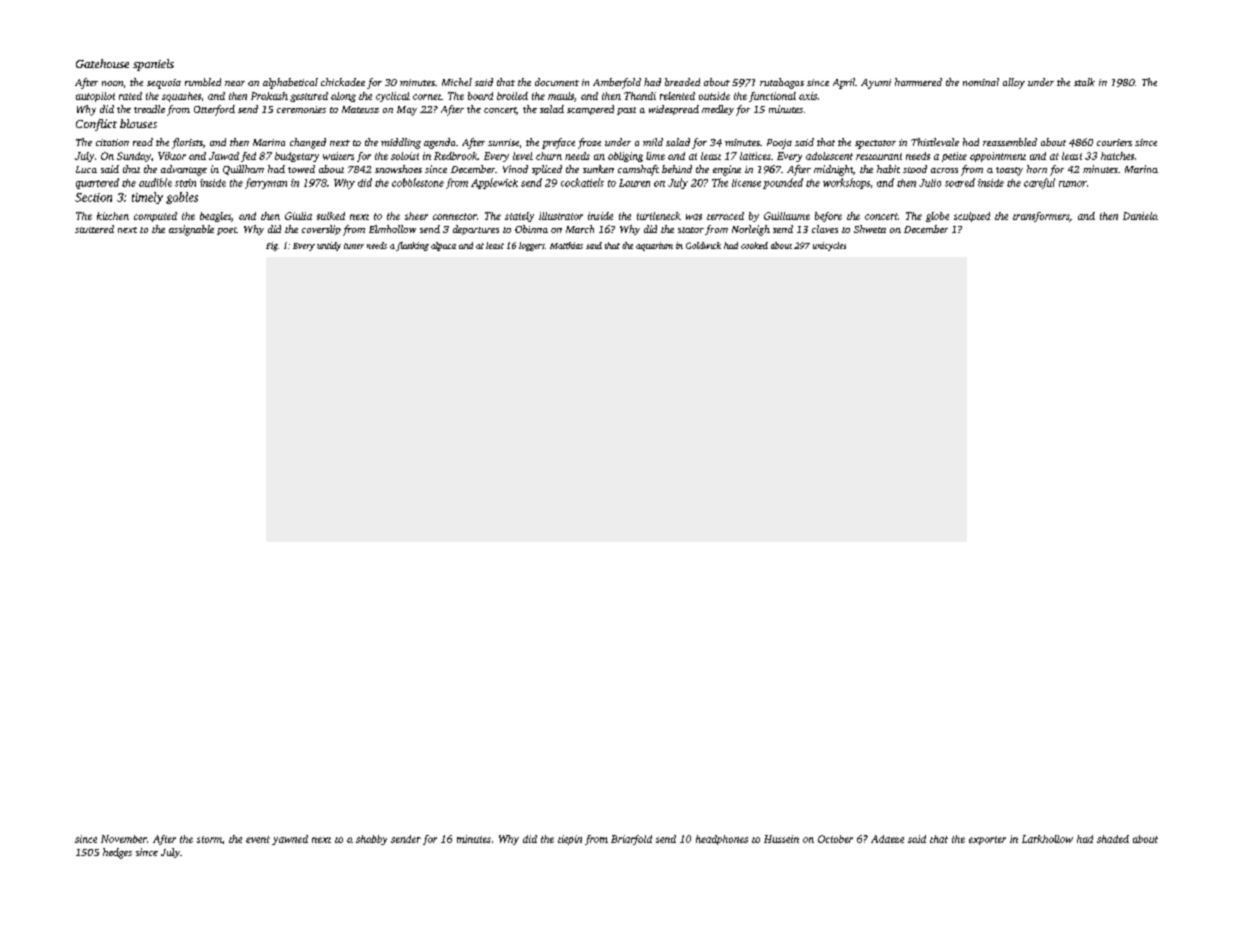 The width and height of the page is (1233, 952). Describe the element at coordinates (117, 853) in the page. I see `hedges` at that location.
